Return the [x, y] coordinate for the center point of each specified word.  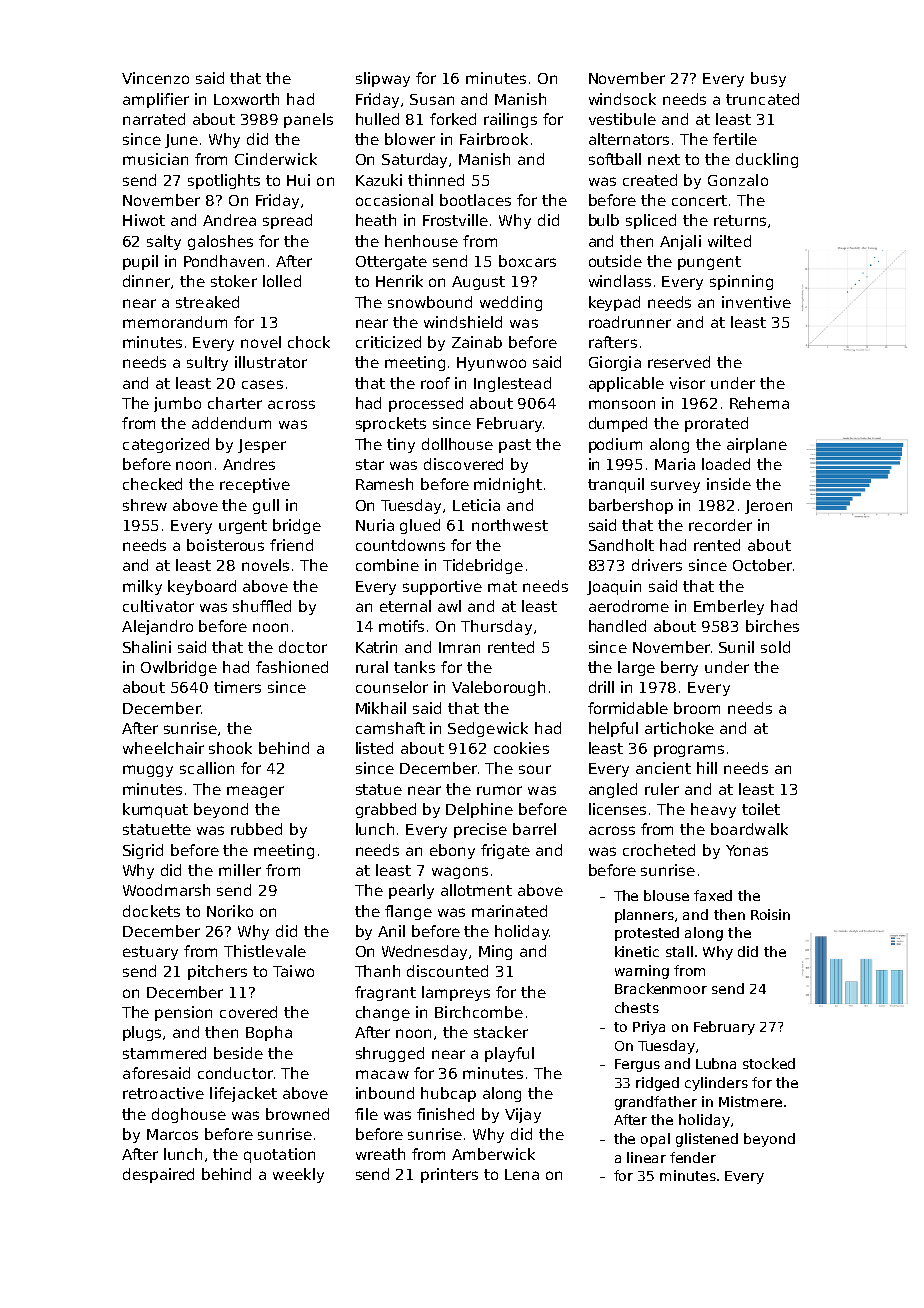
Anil [391, 931]
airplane [757, 445]
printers [449, 1175]
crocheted [659, 850]
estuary [150, 953]
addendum [231, 423]
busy [768, 79]
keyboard [202, 587]
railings [510, 120]
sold [775, 647]
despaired [158, 1175]
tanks [414, 667]
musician [155, 159]
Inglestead [512, 384]
